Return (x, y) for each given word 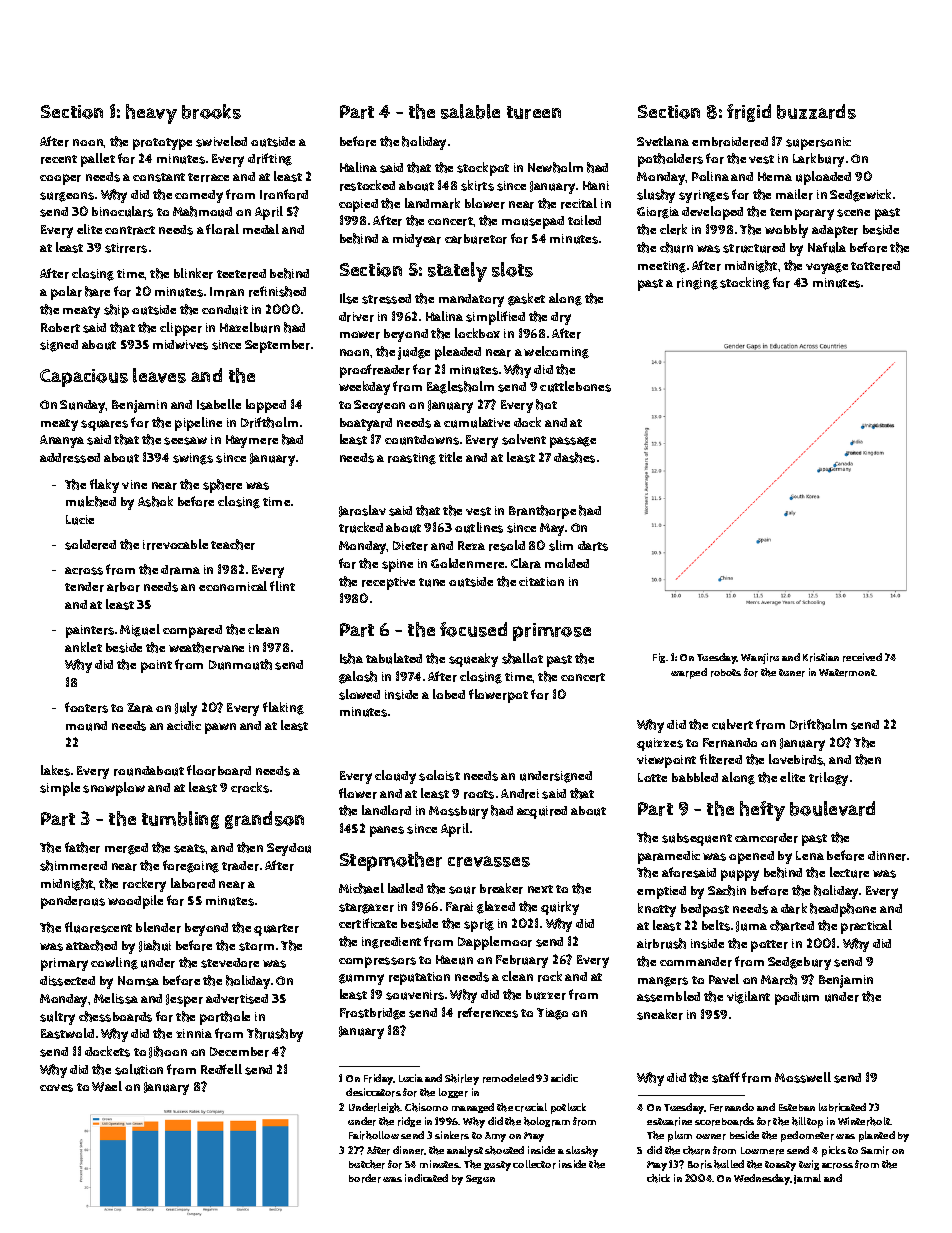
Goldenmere (467, 563)
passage (573, 442)
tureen (534, 112)
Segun (480, 1179)
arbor (123, 587)
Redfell (221, 1069)
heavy (151, 114)
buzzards (816, 111)
